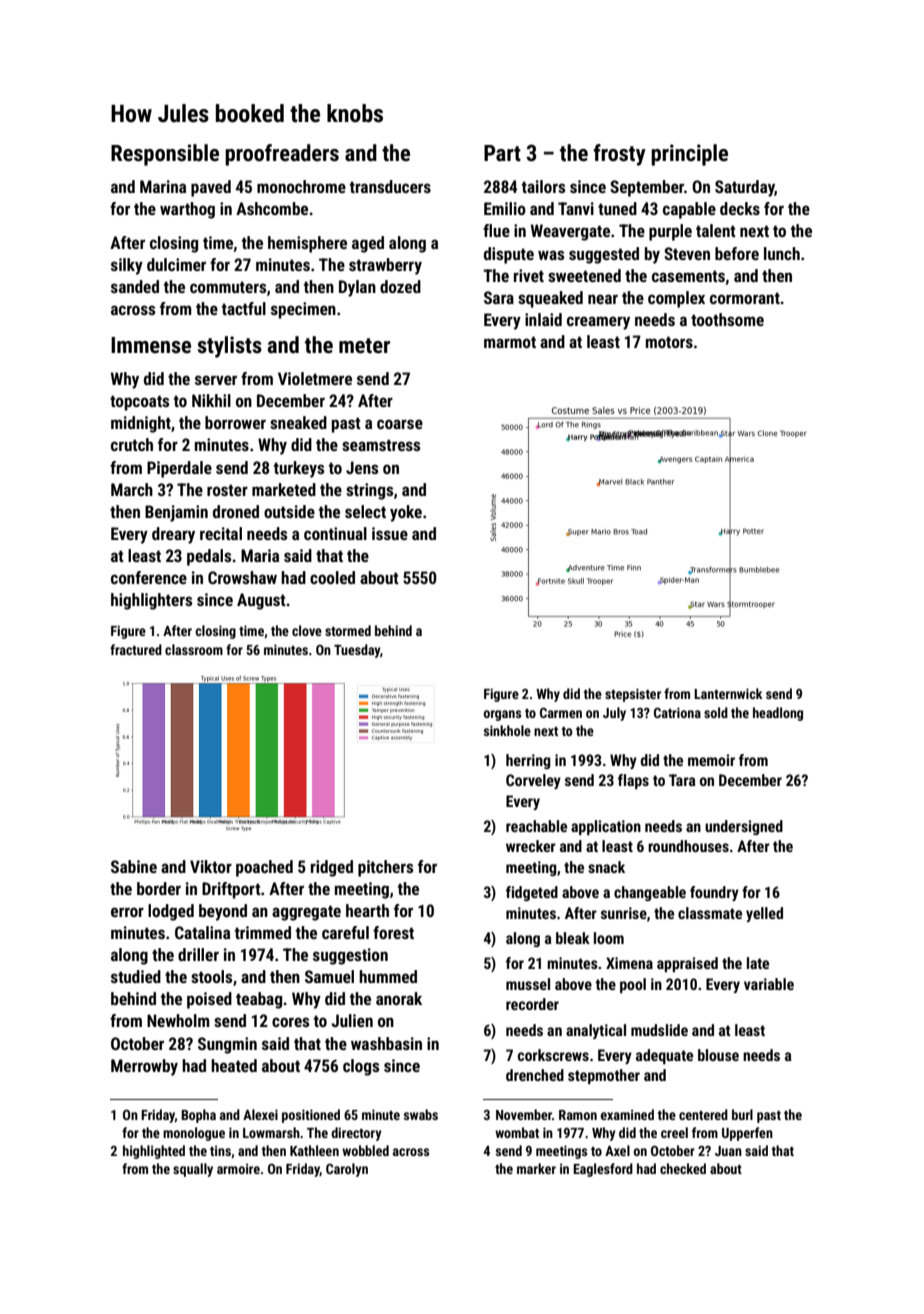  Describe the element at coordinates (238, 1168) in the screenshot. I see `armoire` at that location.
